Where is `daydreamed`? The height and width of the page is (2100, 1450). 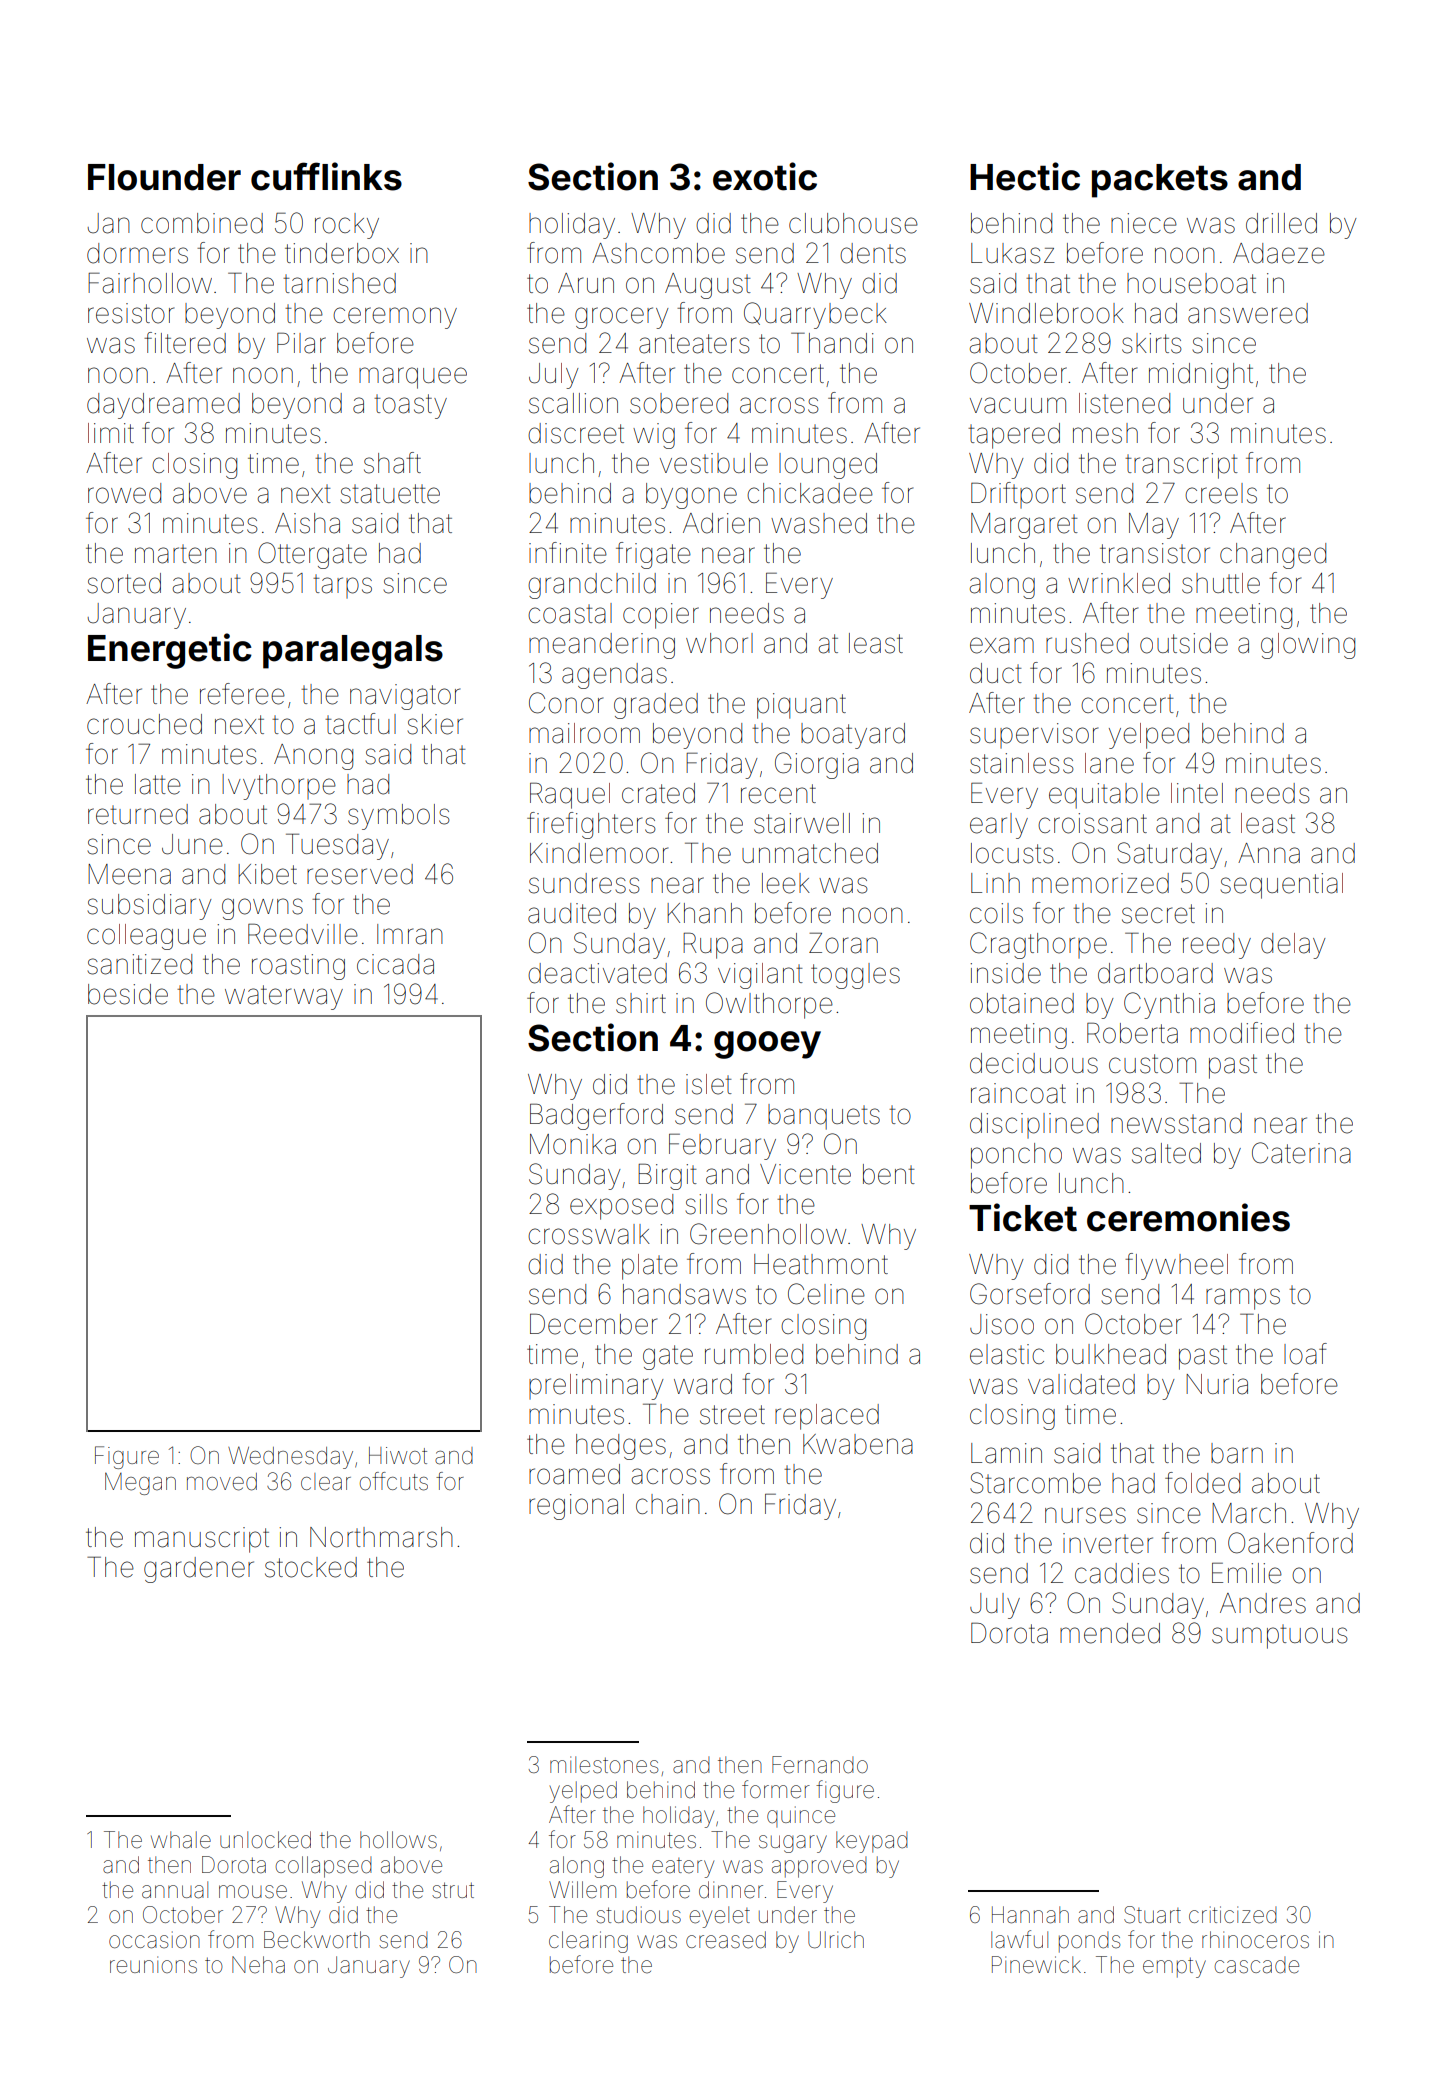
daydreamed is located at coordinates (163, 406).
